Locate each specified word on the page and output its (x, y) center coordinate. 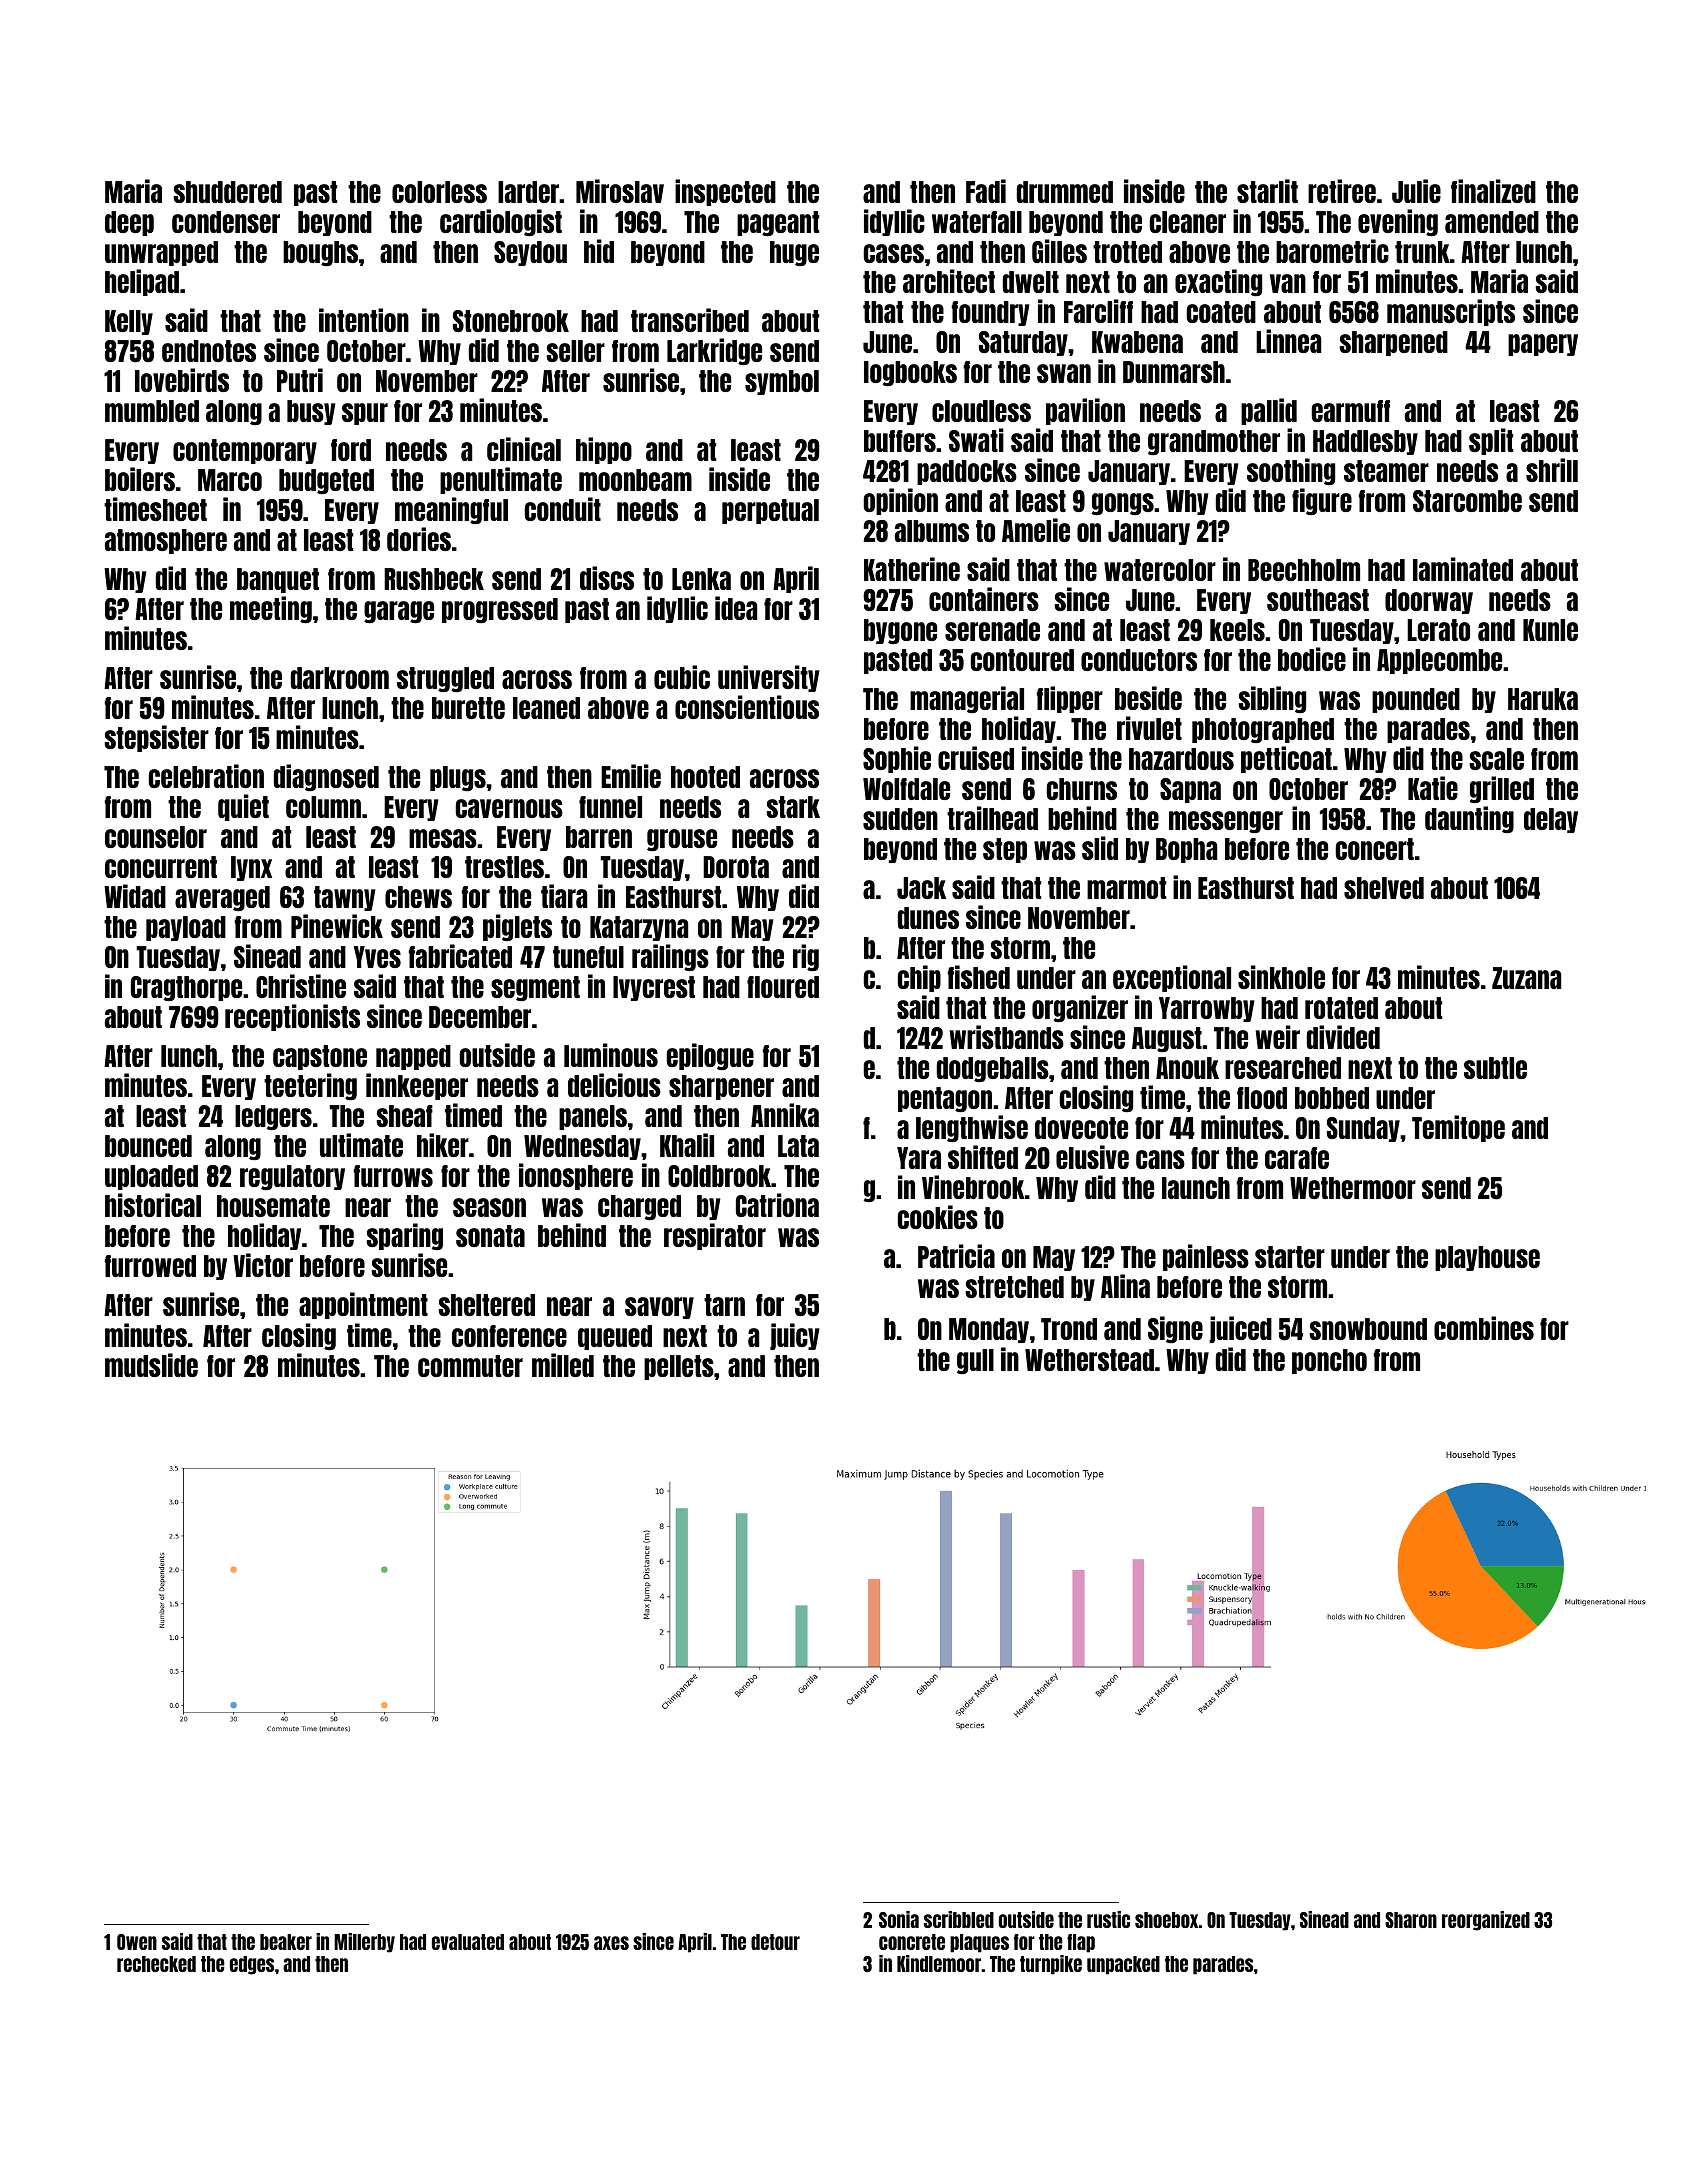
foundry (990, 313)
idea (736, 608)
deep (129, 223)
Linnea (1288, 341)
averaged (222, 898)
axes (611, 1943)
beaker (286, 1942)
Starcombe (1467, 501)
